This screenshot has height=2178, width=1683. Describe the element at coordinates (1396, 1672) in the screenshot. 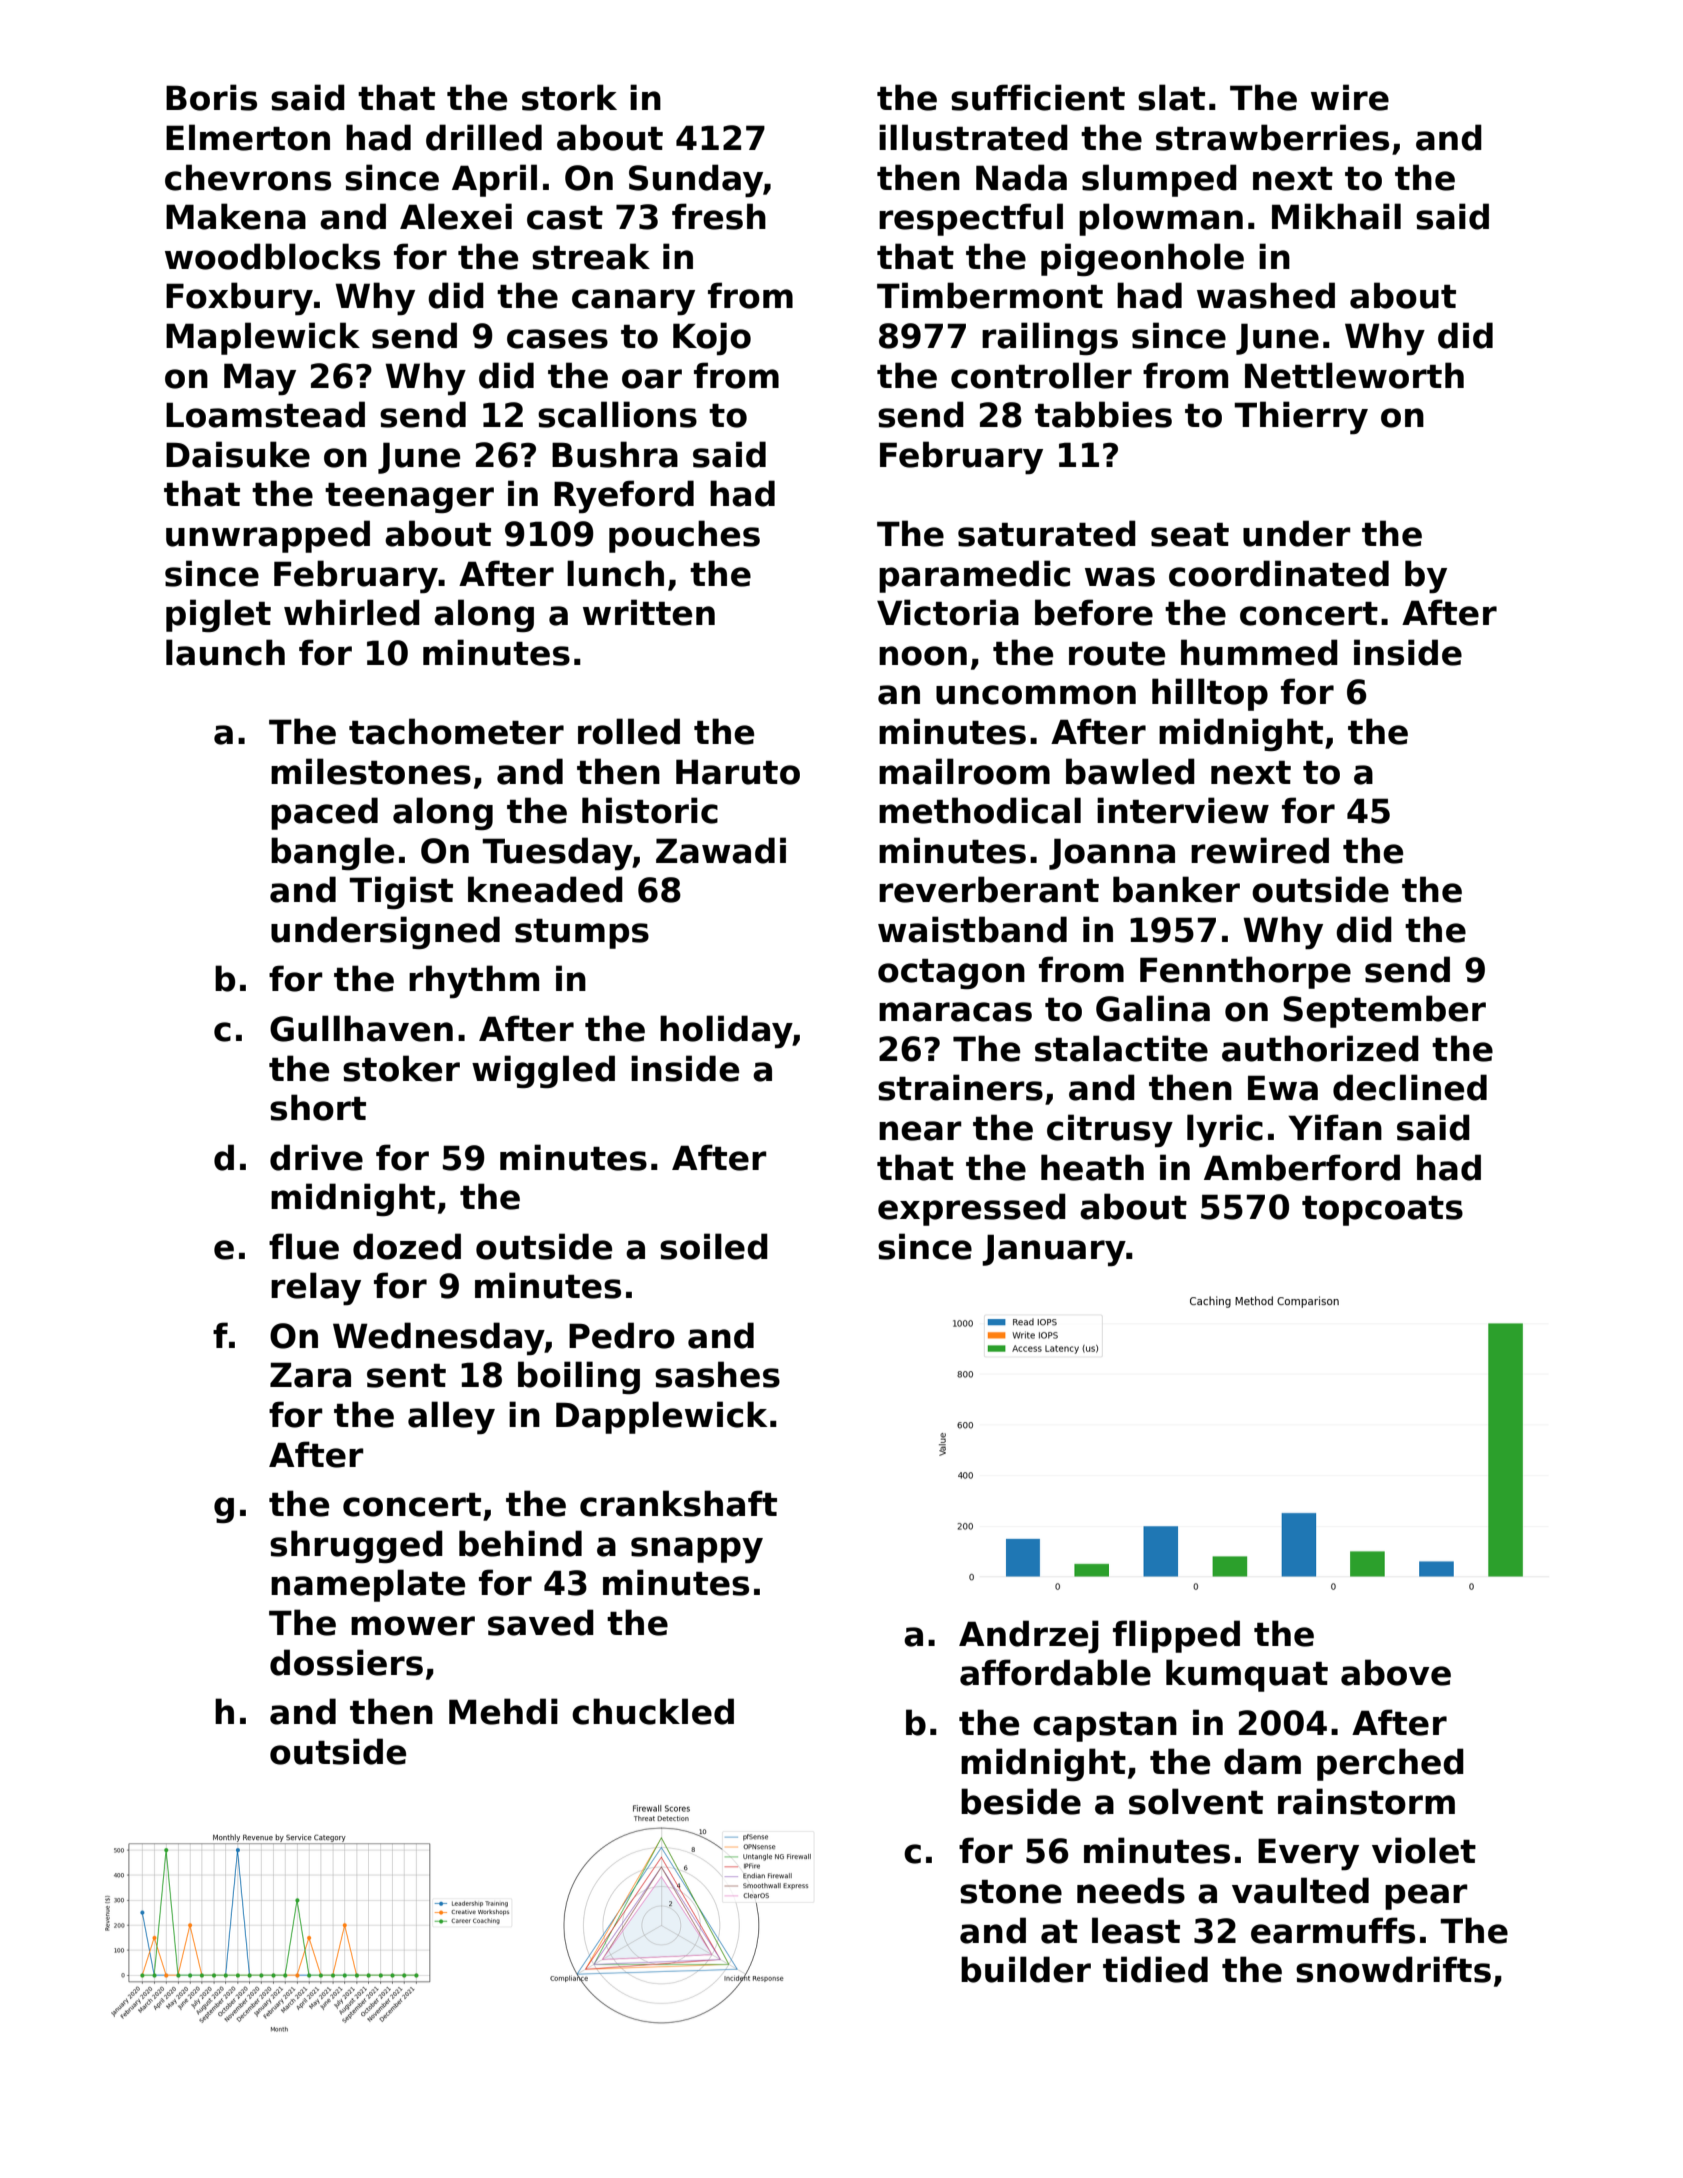

I see `above` at that location.
